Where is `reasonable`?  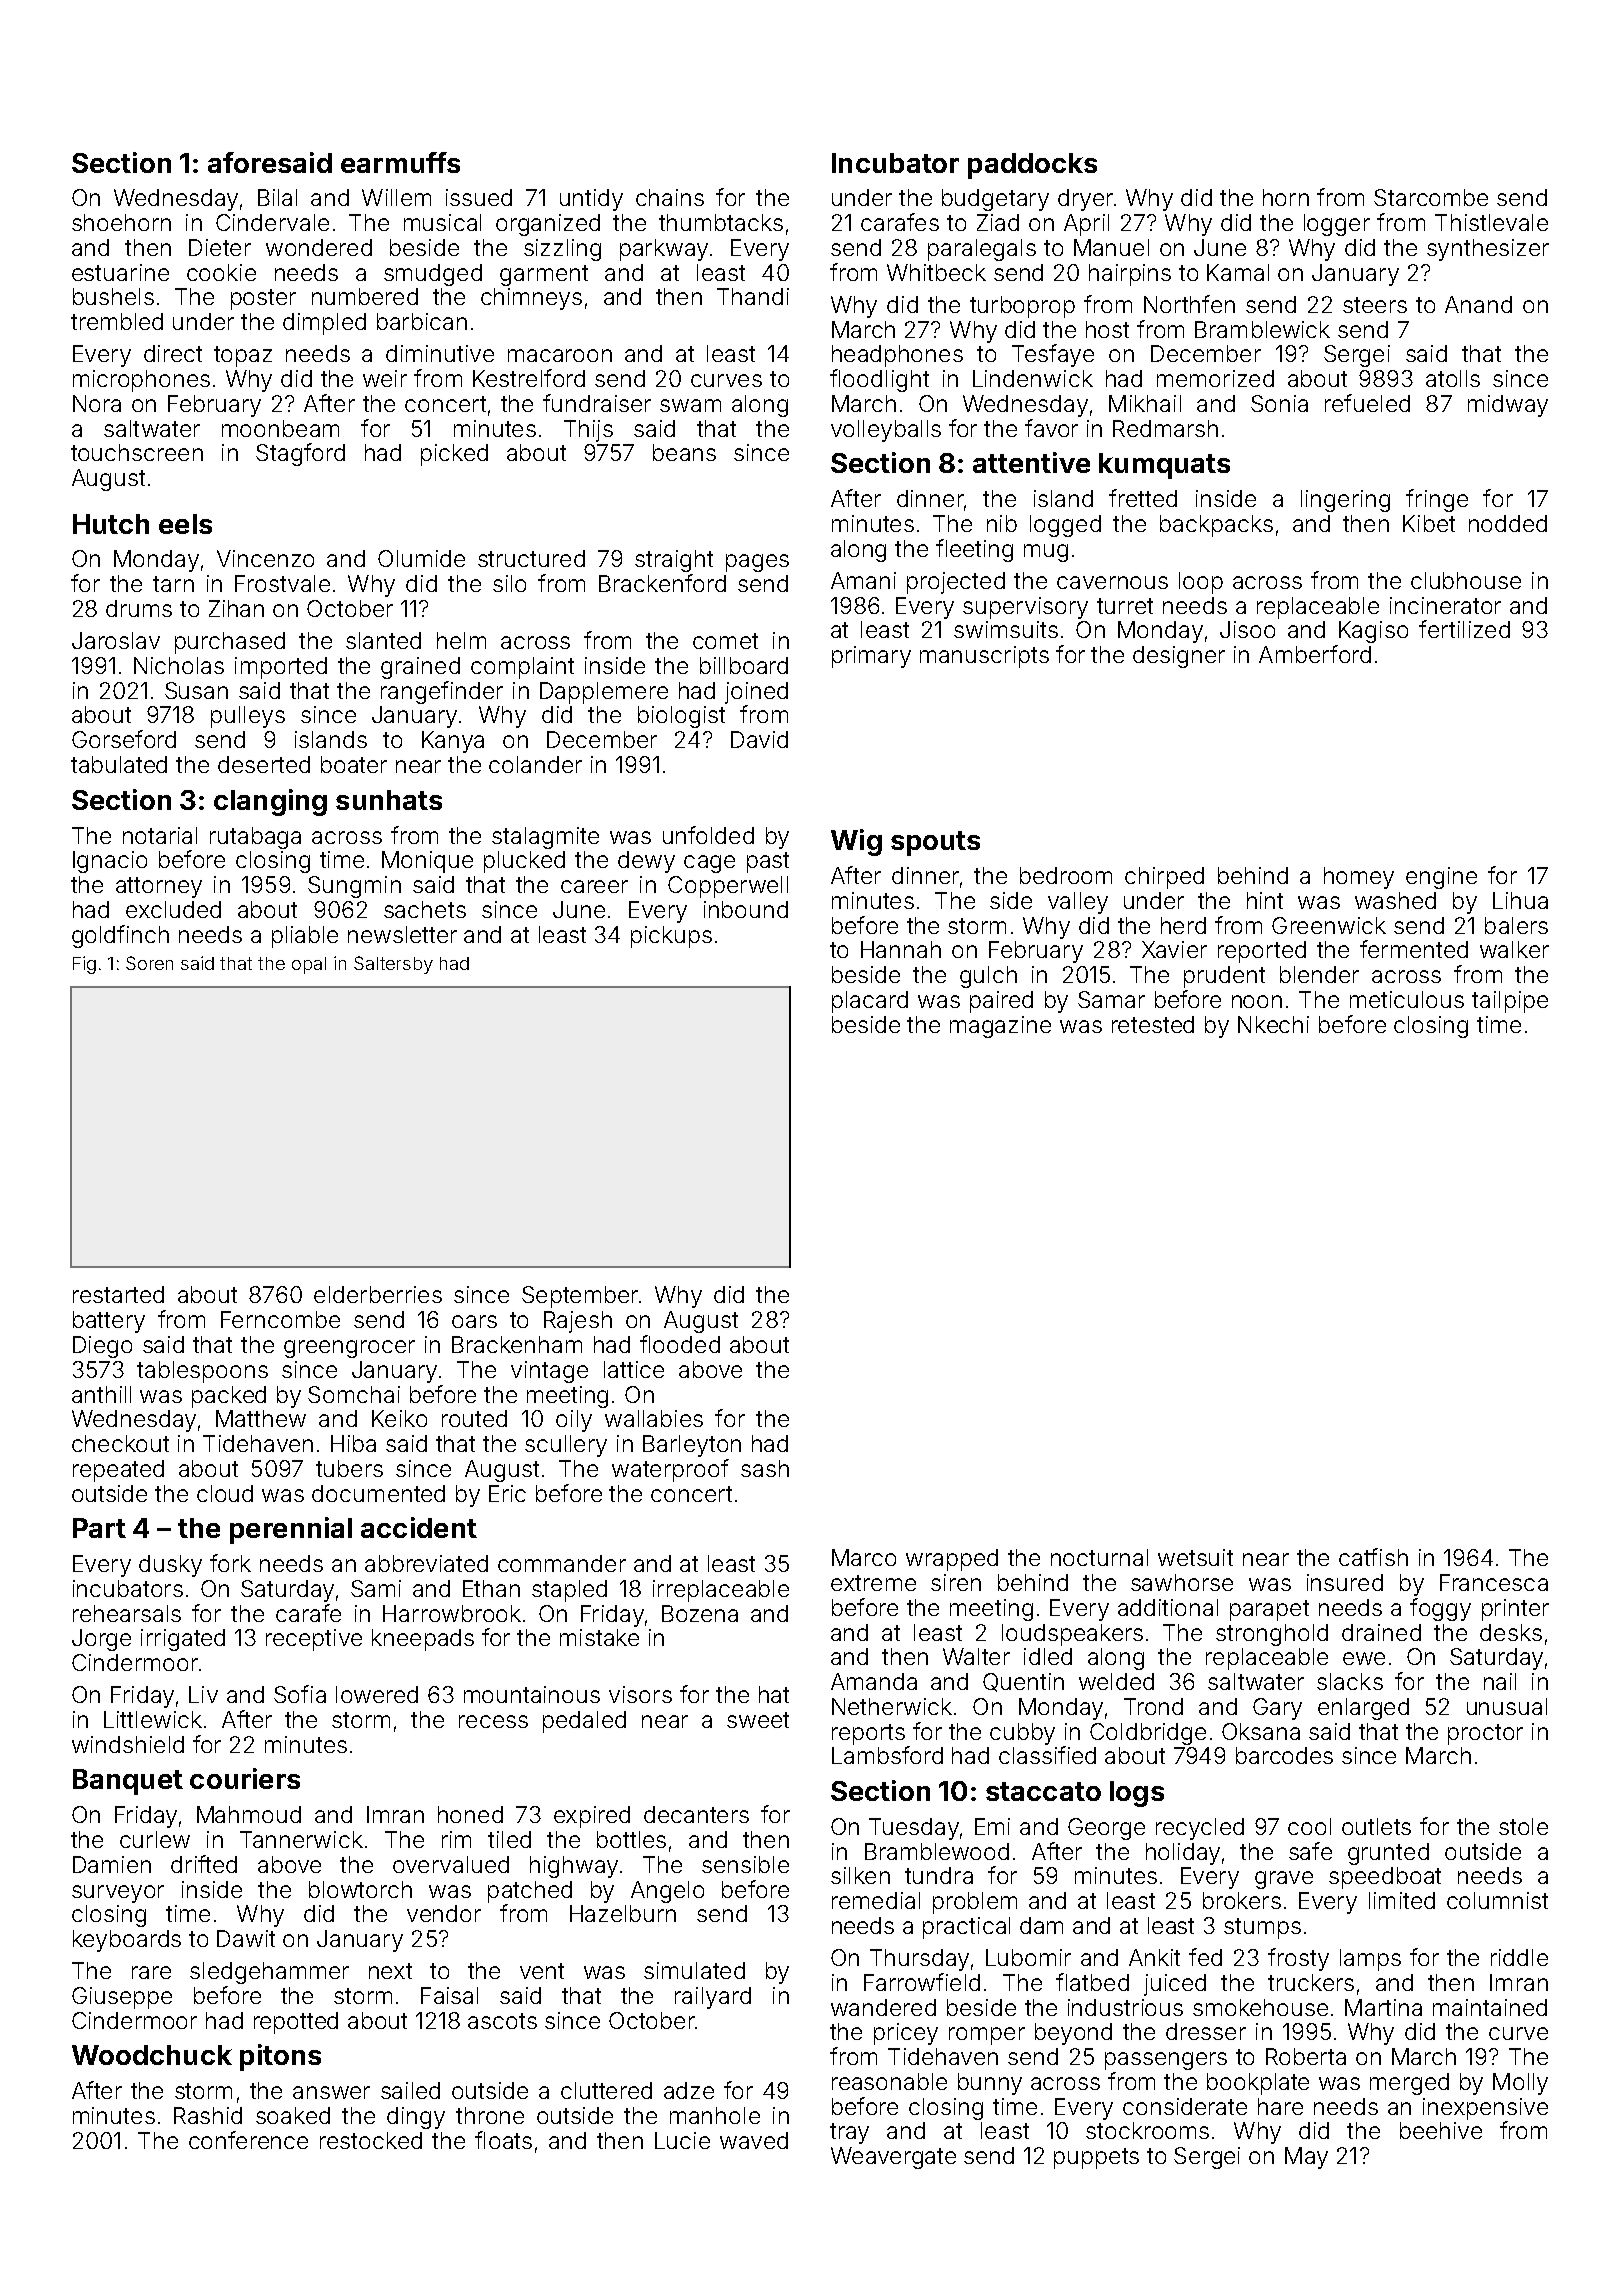
reasonable is located at coordinates (889, 2081).
